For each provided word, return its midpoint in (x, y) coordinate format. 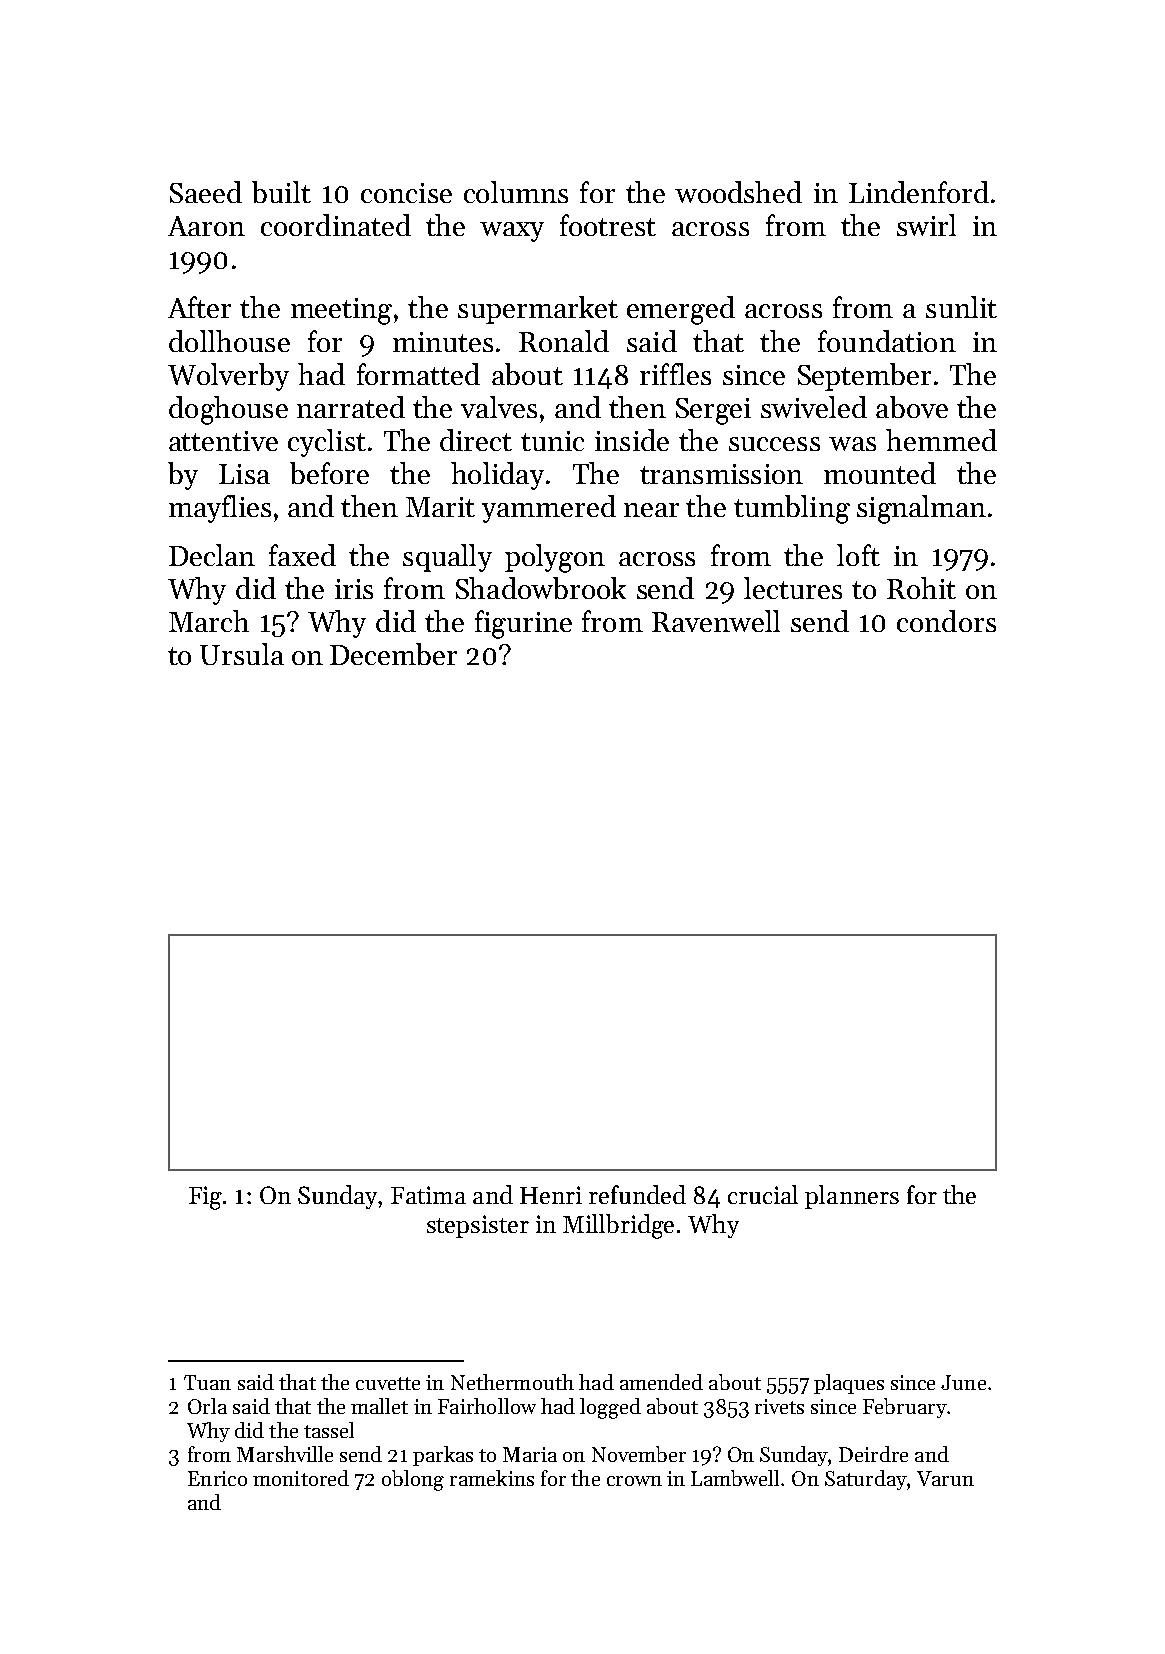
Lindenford (919, 192)
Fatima (428, 1195)
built (281, 192)
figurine (523, 624)
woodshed (738, 192)
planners (852, 1197)
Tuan (207, 1382)
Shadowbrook (541, 588)
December (393, 654)
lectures (793, 588)
